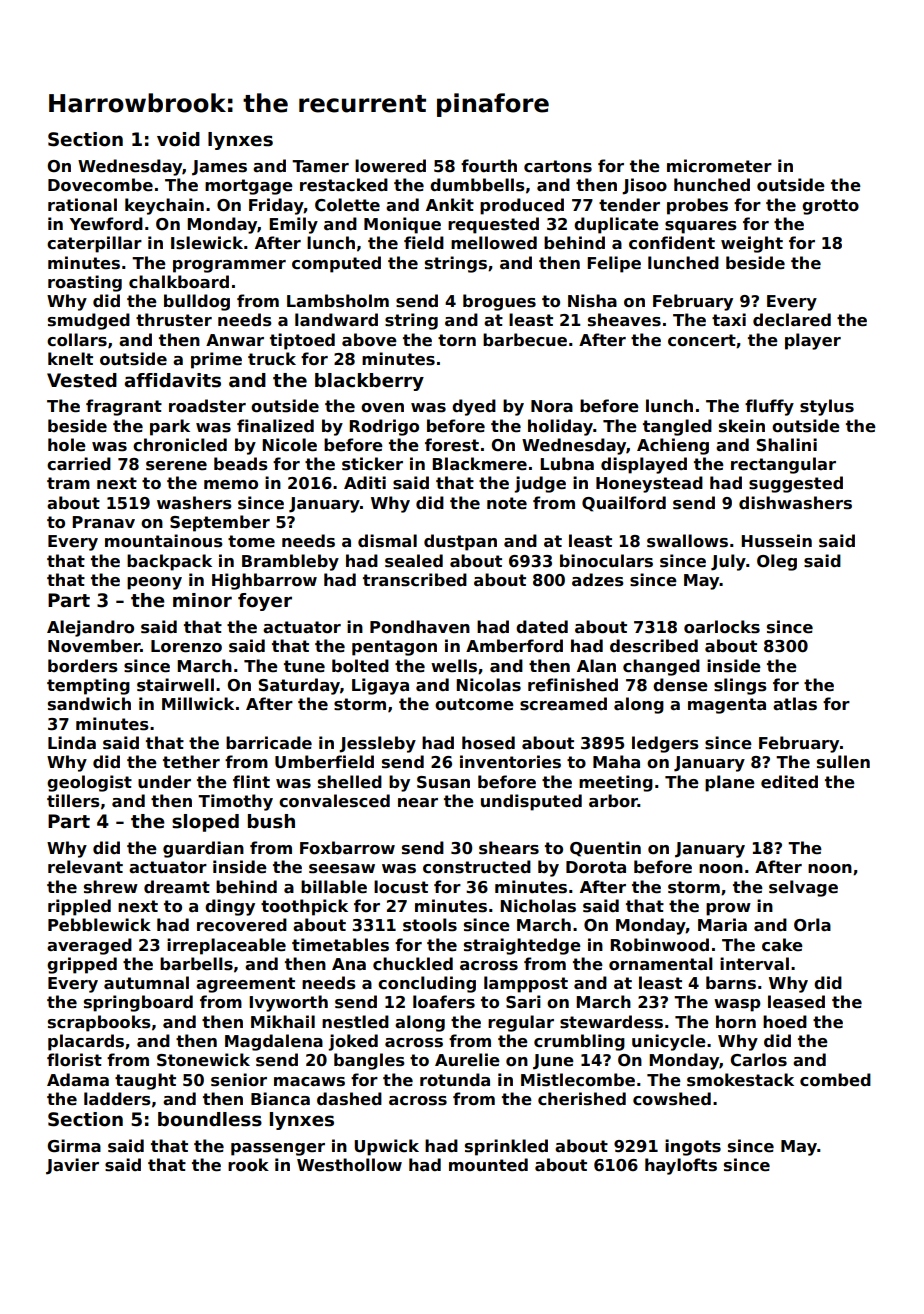 Image resolution: width=924 pixels, height=1314 pixels. I want to click on micrometer, so click(719, 166).
